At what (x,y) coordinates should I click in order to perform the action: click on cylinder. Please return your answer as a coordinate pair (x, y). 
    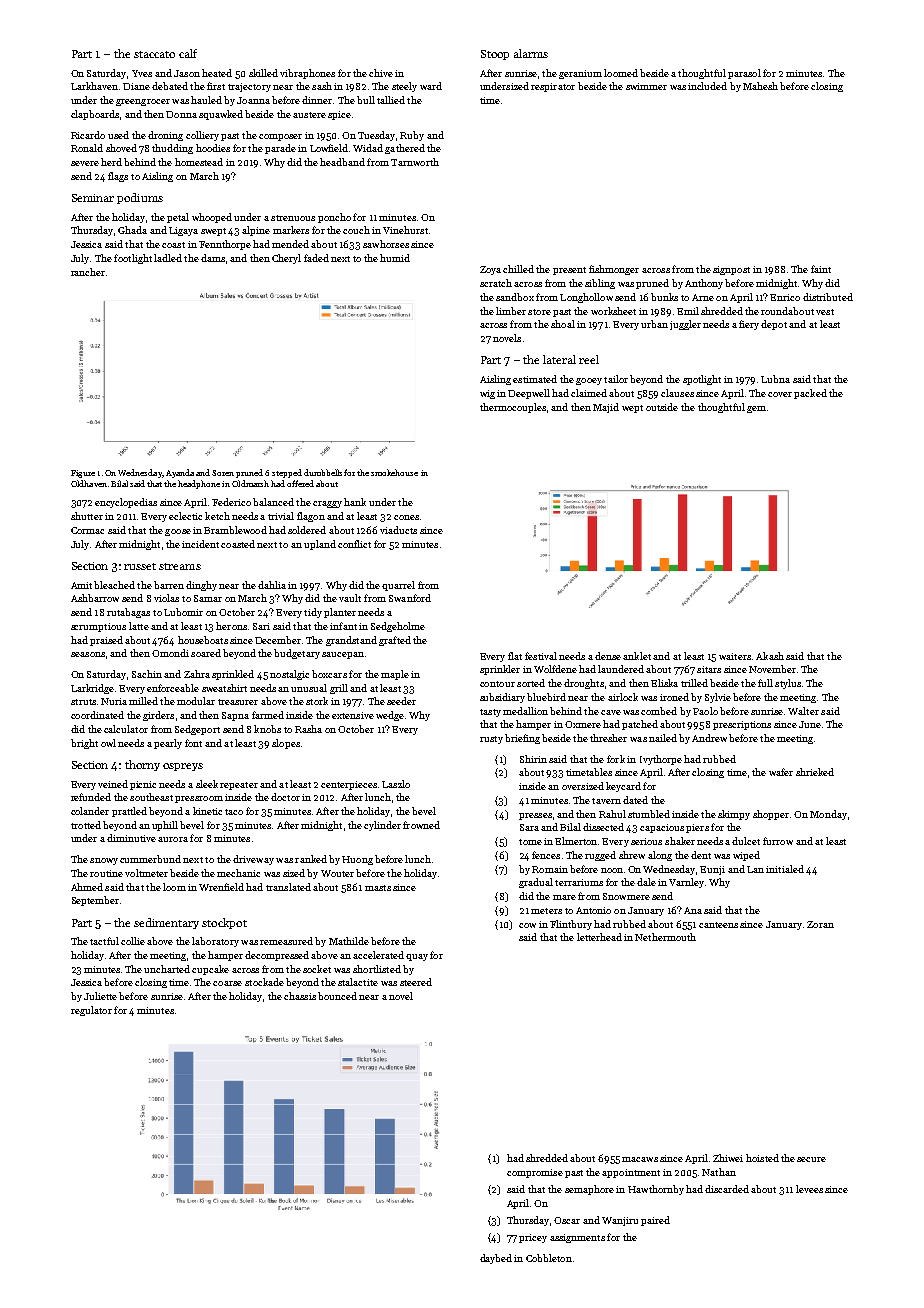
    Looking at the image, I should click on (382, 826).
